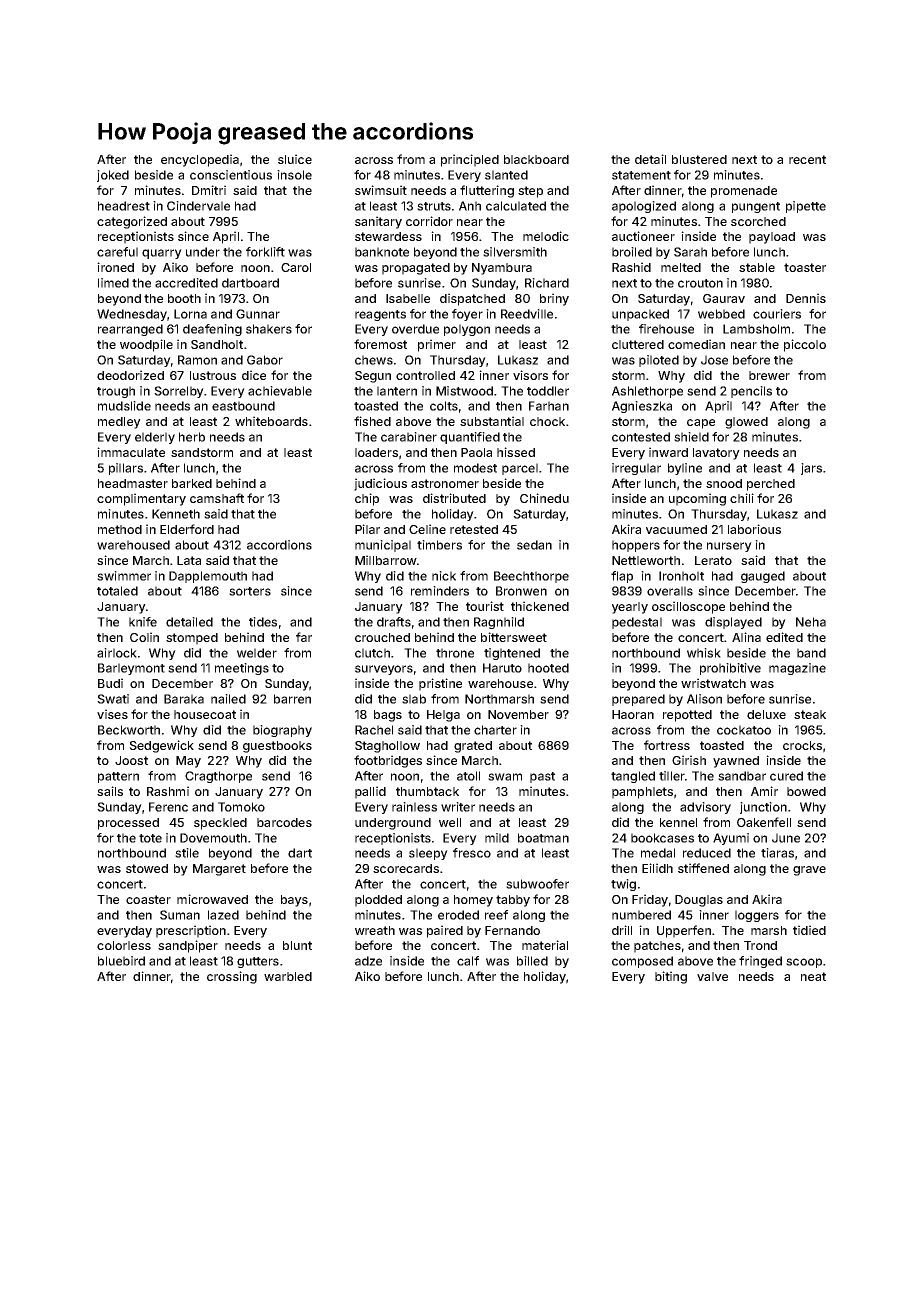 This document has width=924, height=1308. I want to click on complimentary, so click(141, 499).
